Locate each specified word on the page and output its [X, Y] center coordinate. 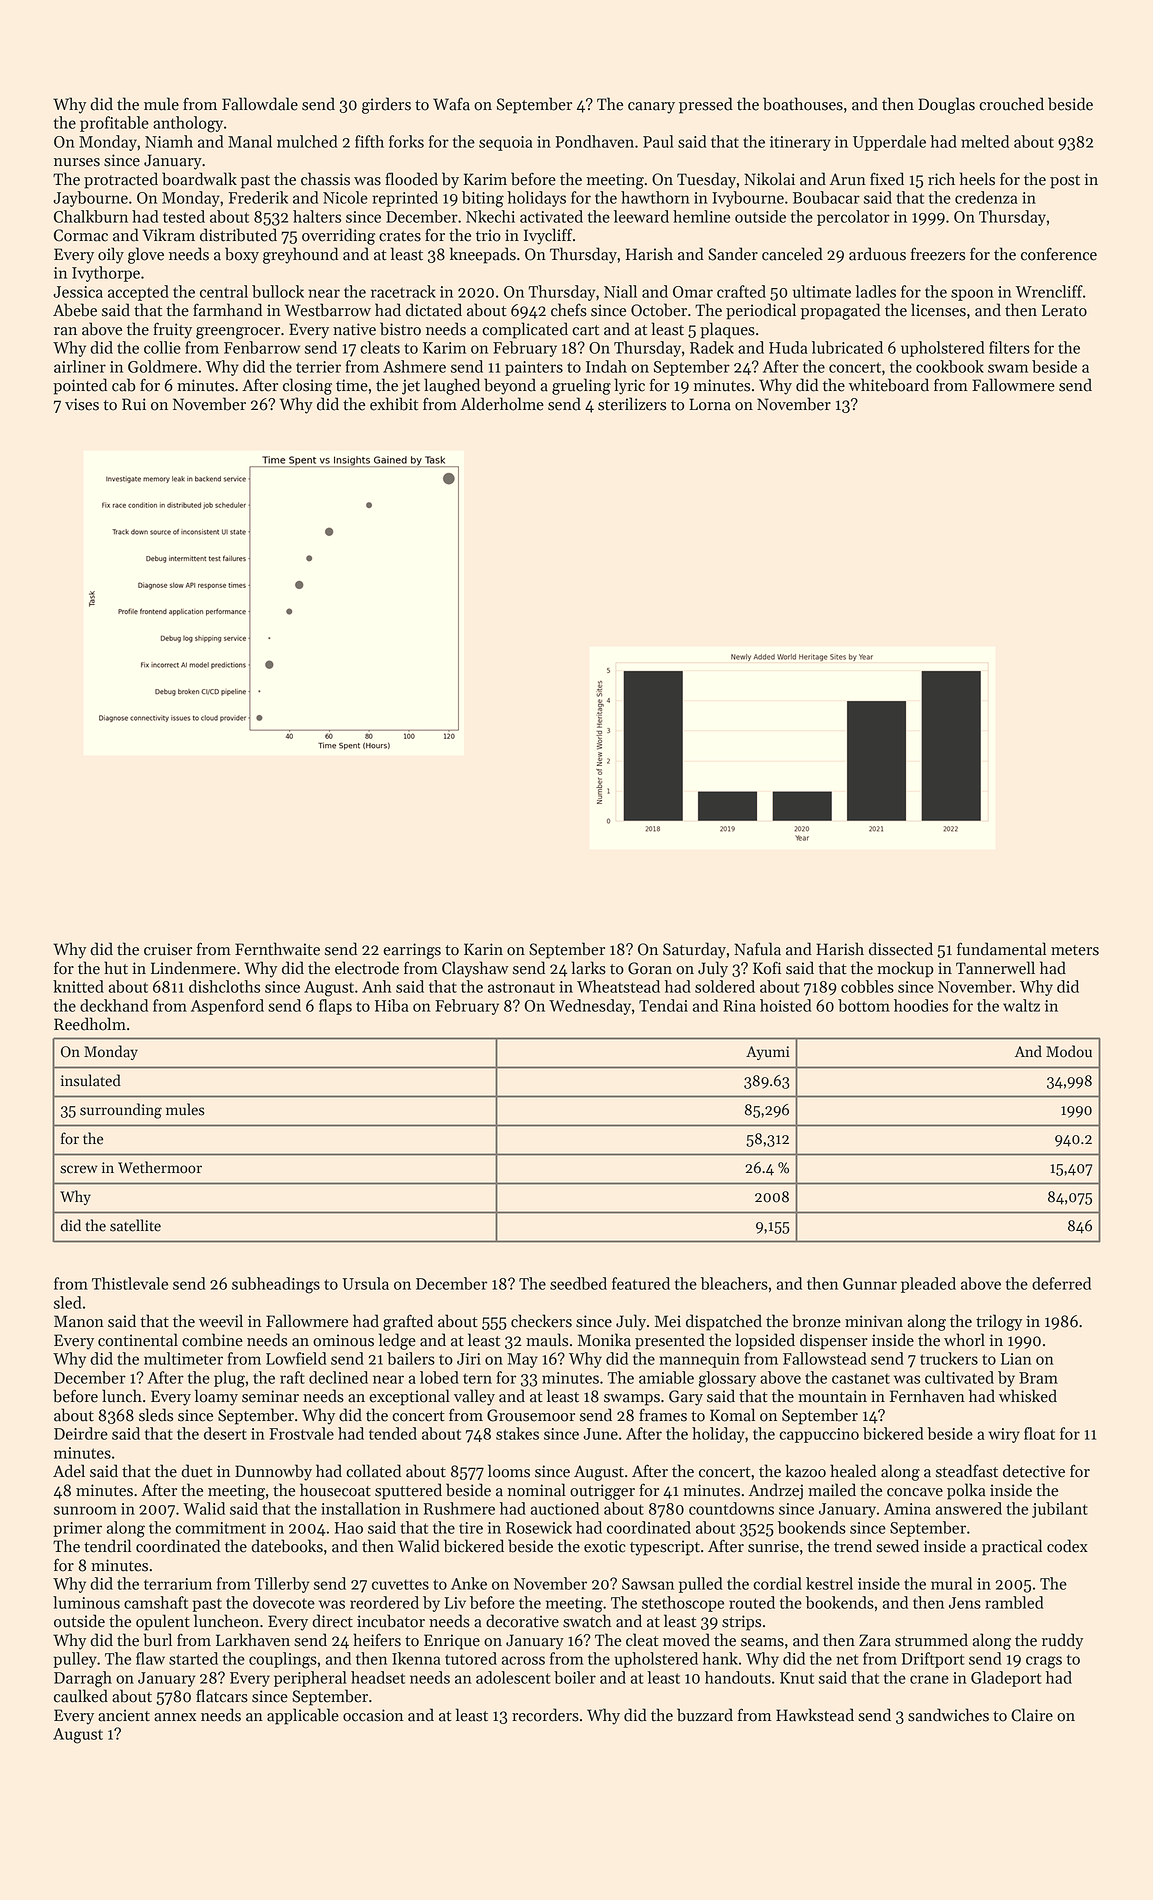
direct [332, 1621]
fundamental [1001, 949]
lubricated [847, 347]
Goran [650, 968]
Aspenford [227, 1007]
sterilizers [632, 404]
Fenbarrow [262, 347]
